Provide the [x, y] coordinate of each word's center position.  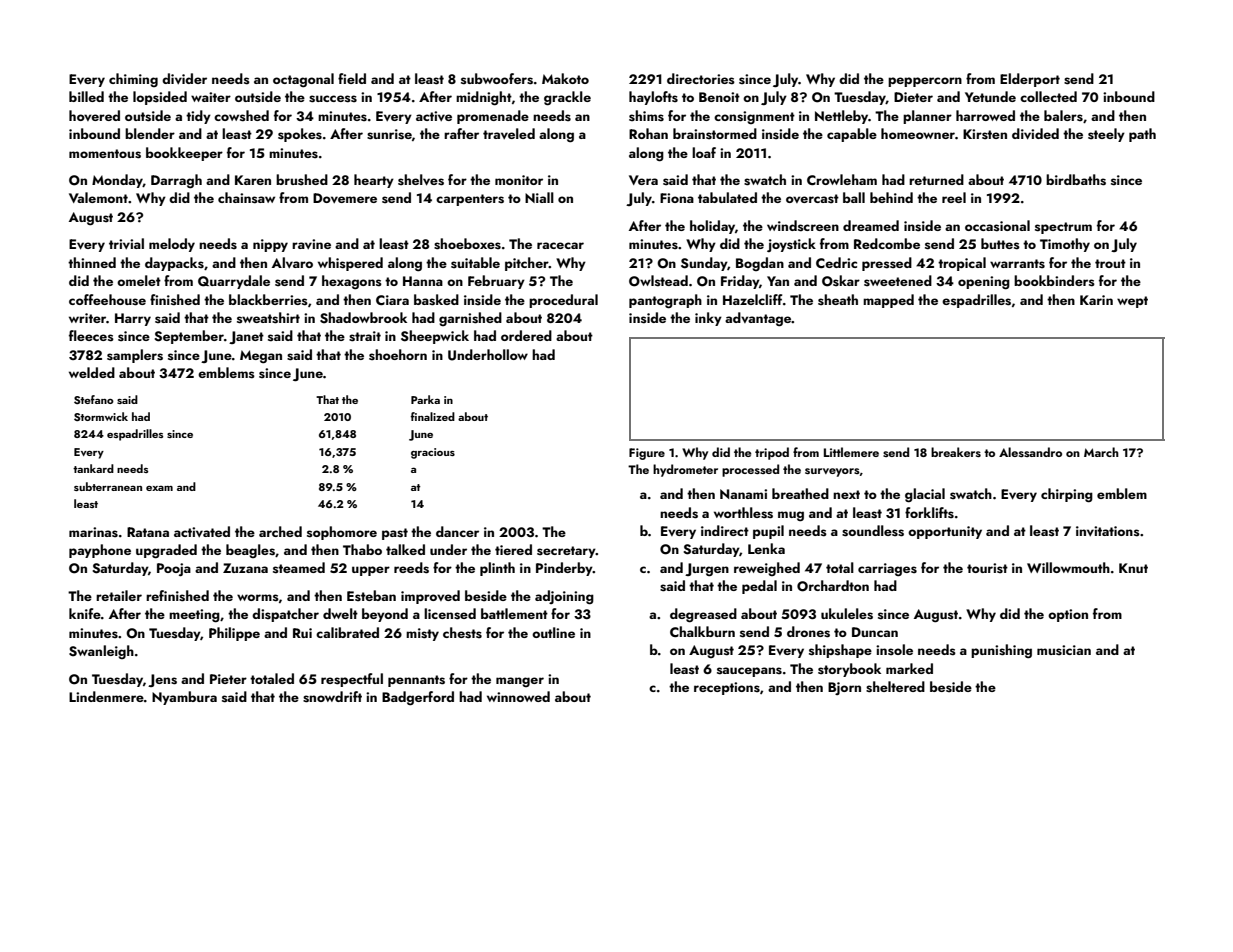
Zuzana [245, 568]
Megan [261, 357]
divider [184, 78]
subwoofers [497, 79]
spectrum [1063, 228]
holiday [712, 227]
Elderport [1030, 80]
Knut [1133, 568]
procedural [563, 301]
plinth [497, 569]
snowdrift [332, 697]
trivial [126, 243]
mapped [888, 301]
